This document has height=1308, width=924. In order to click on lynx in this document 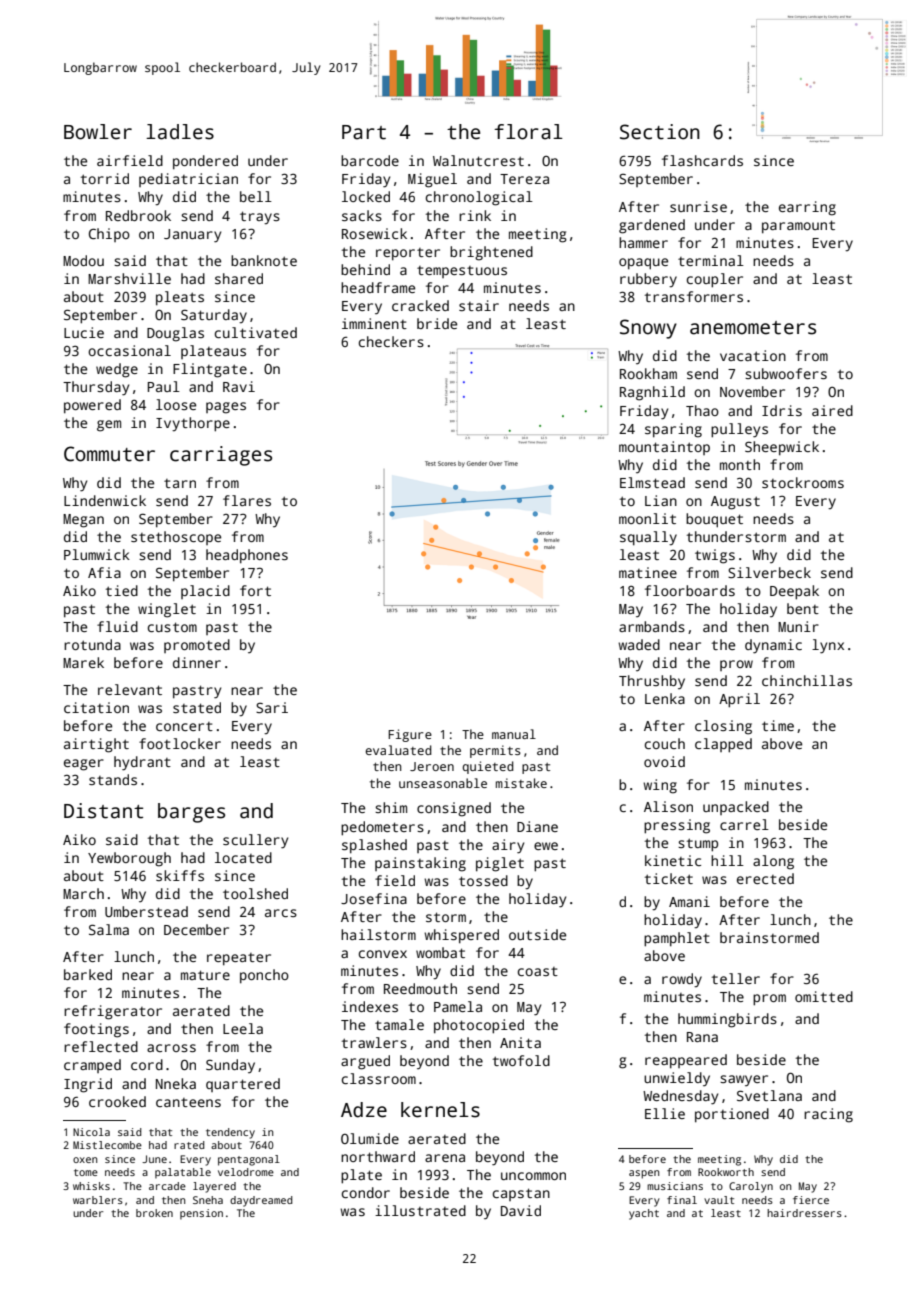, I will do `click(828, 646)`.
